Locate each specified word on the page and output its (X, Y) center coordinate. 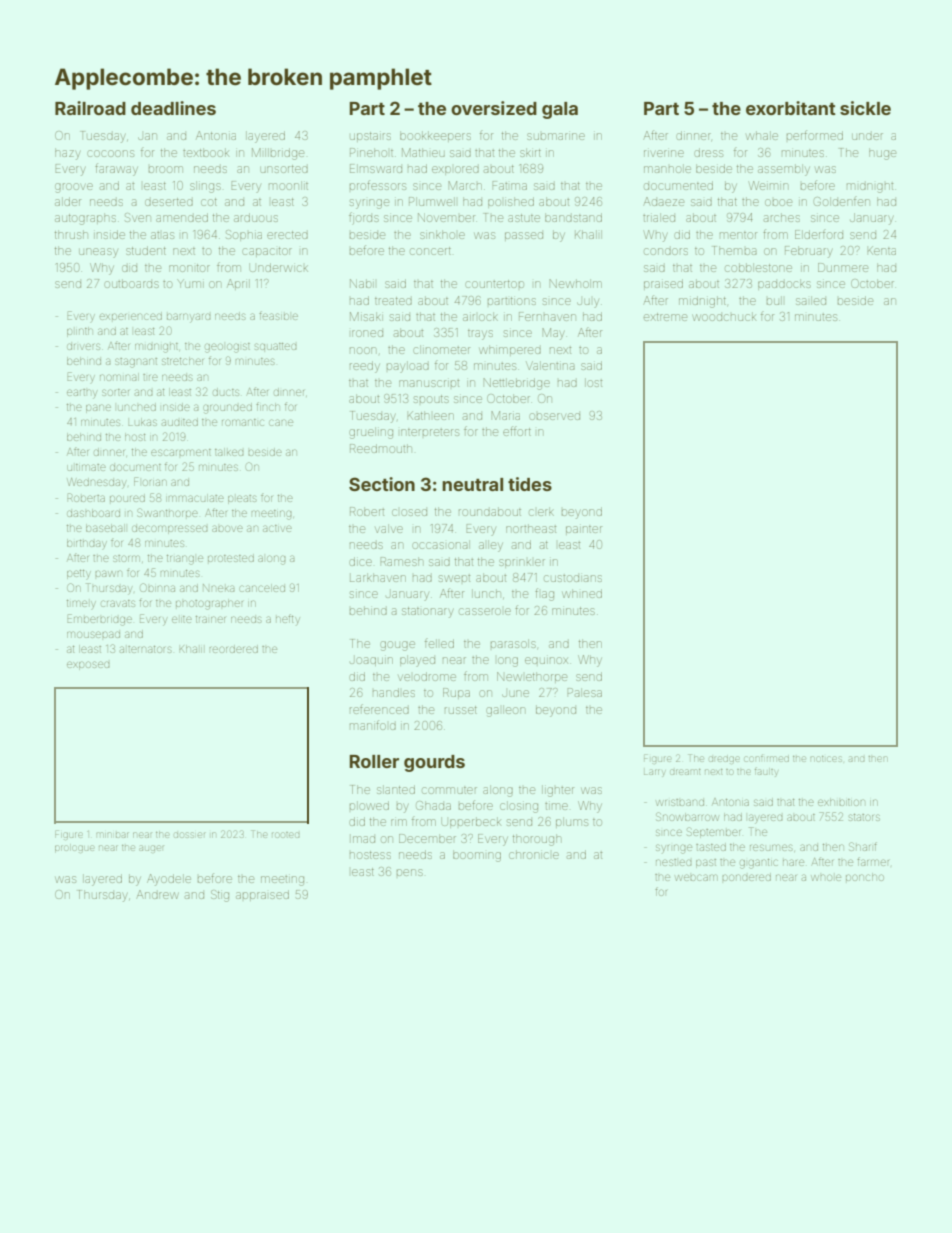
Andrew (157, 894)
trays (480, 335)
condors (666, 251)
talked (229, 452)
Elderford (819, 234)
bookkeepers (435, 136)
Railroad (90, 108)
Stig (220, 896)
